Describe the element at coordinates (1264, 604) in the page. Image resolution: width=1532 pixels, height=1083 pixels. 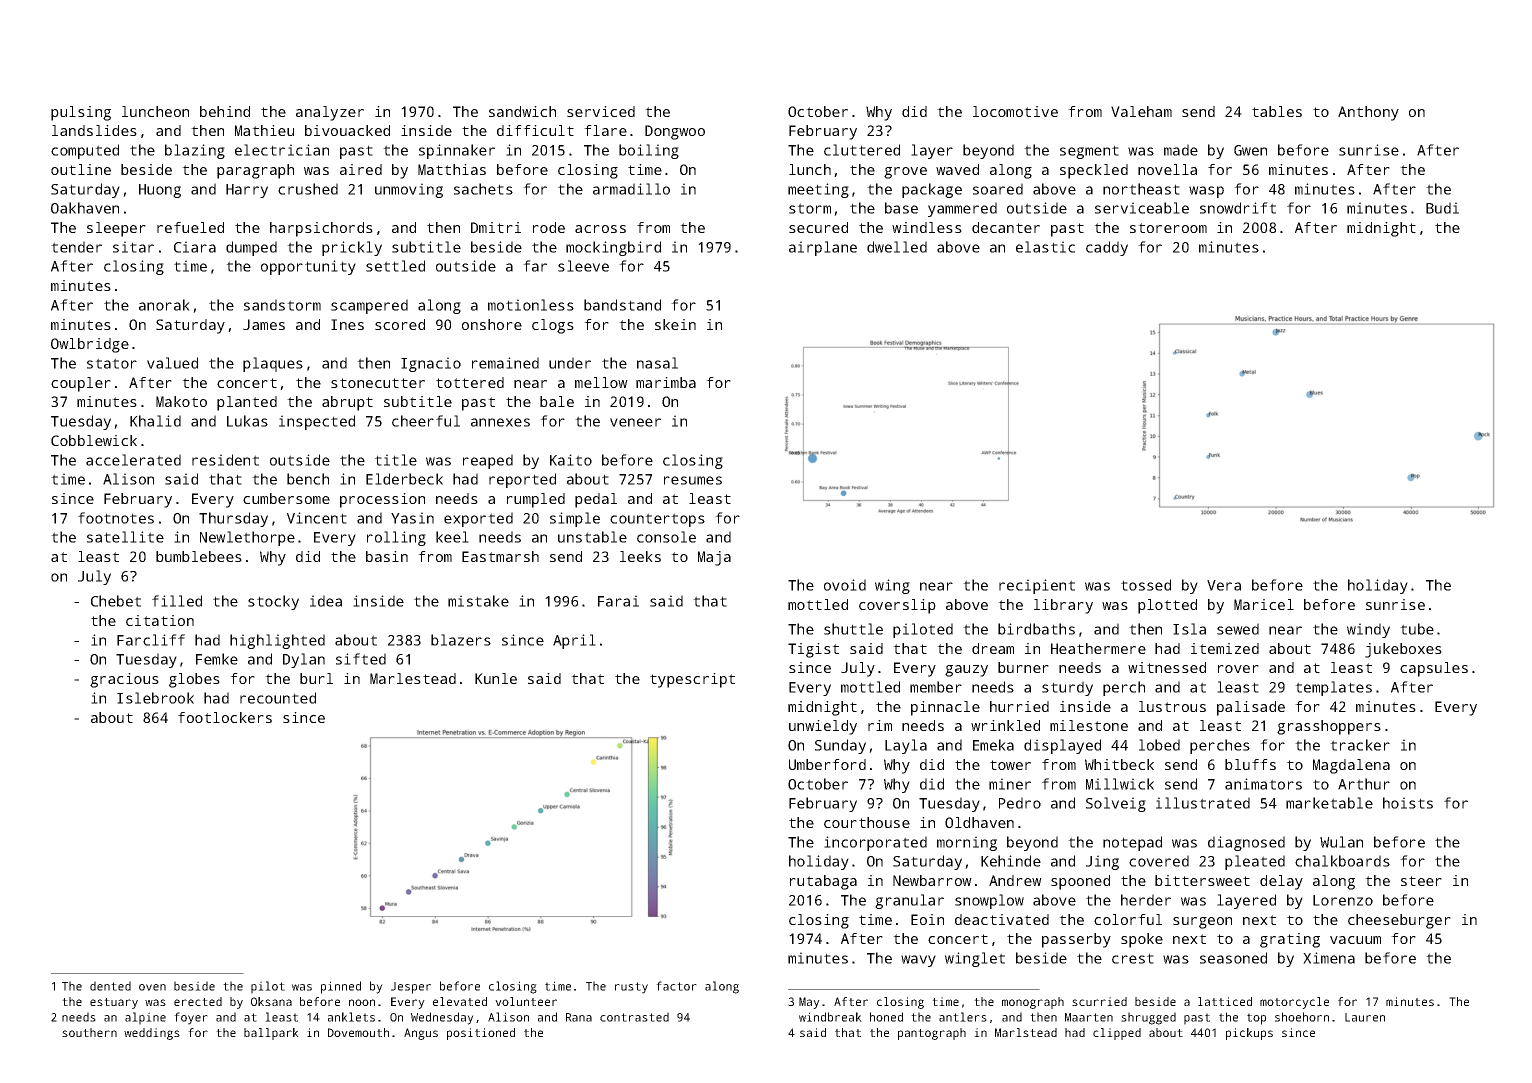
I see `Maricel` at that location.
